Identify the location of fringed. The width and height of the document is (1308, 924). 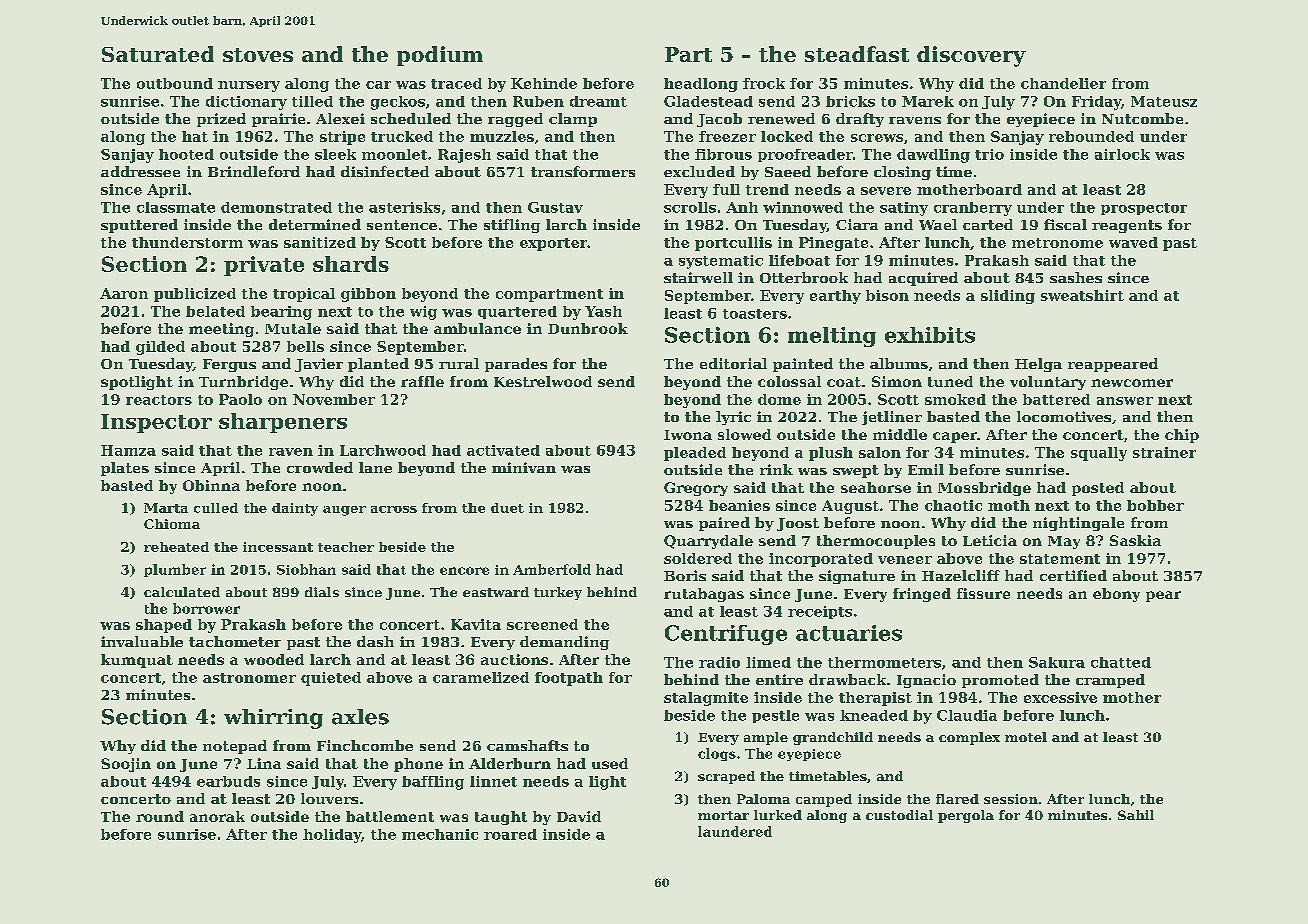
(922, 595).
